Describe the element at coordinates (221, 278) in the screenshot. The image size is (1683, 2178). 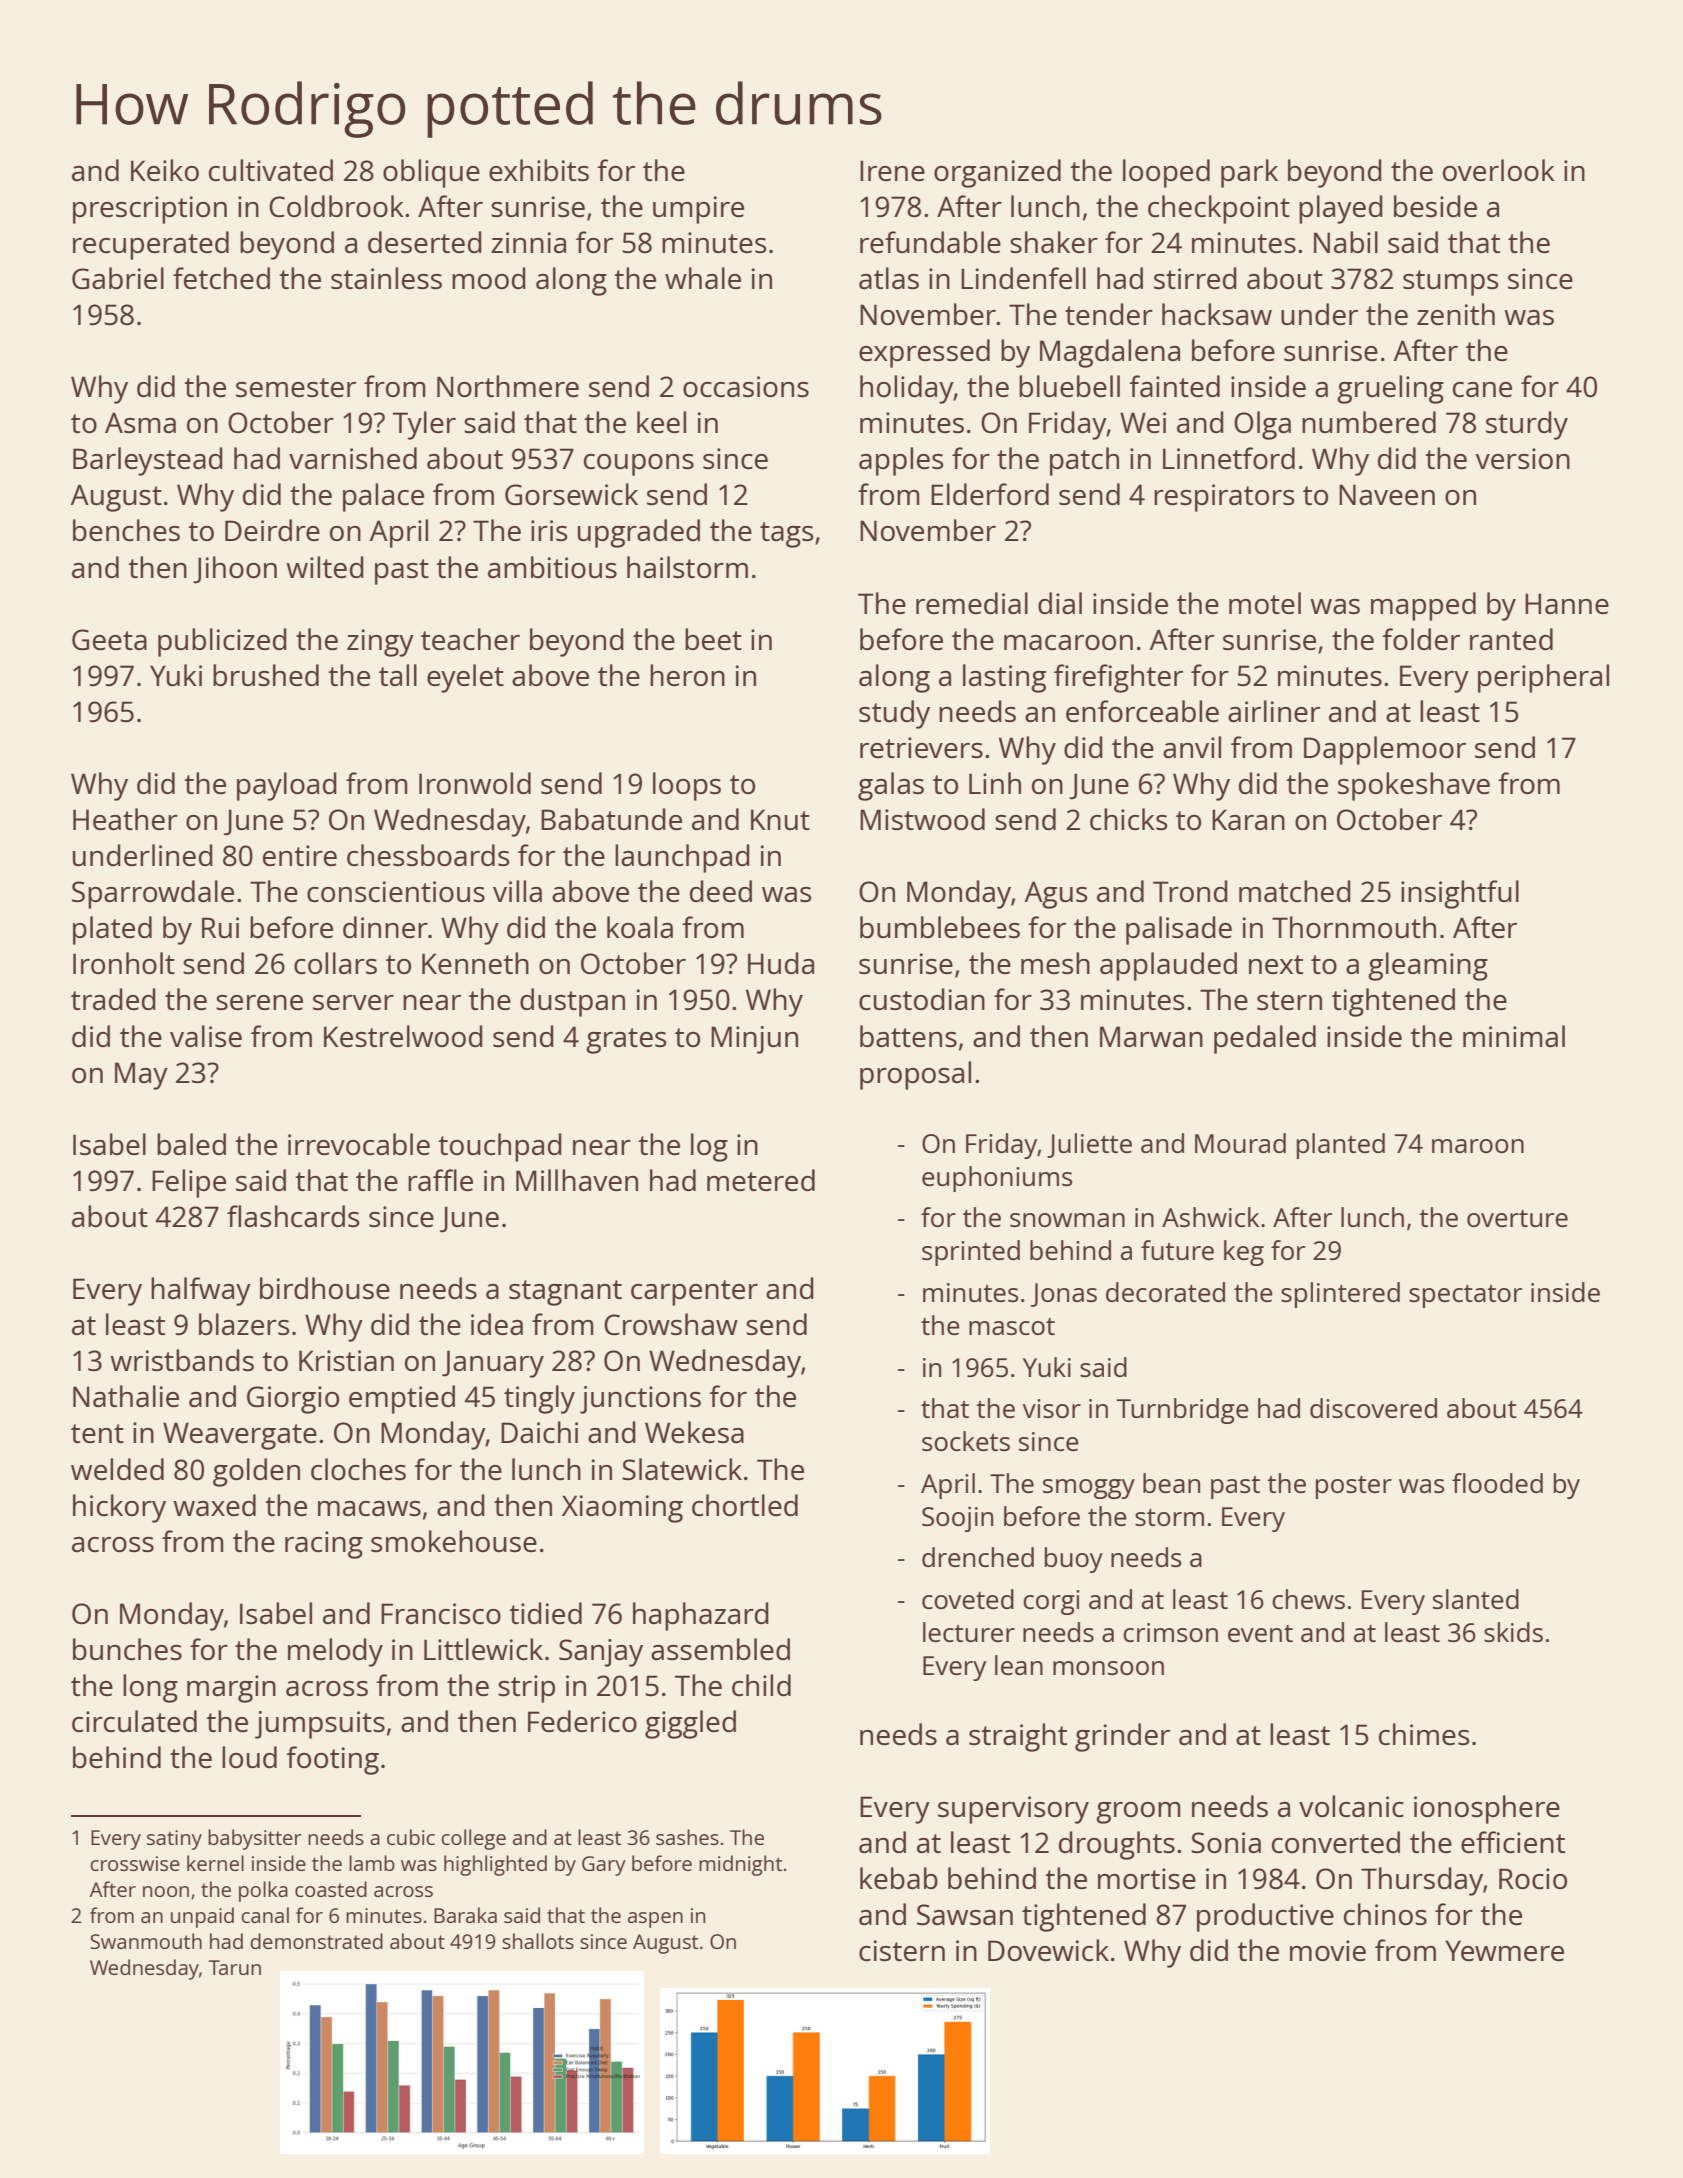
I see `fetched` at that location.
